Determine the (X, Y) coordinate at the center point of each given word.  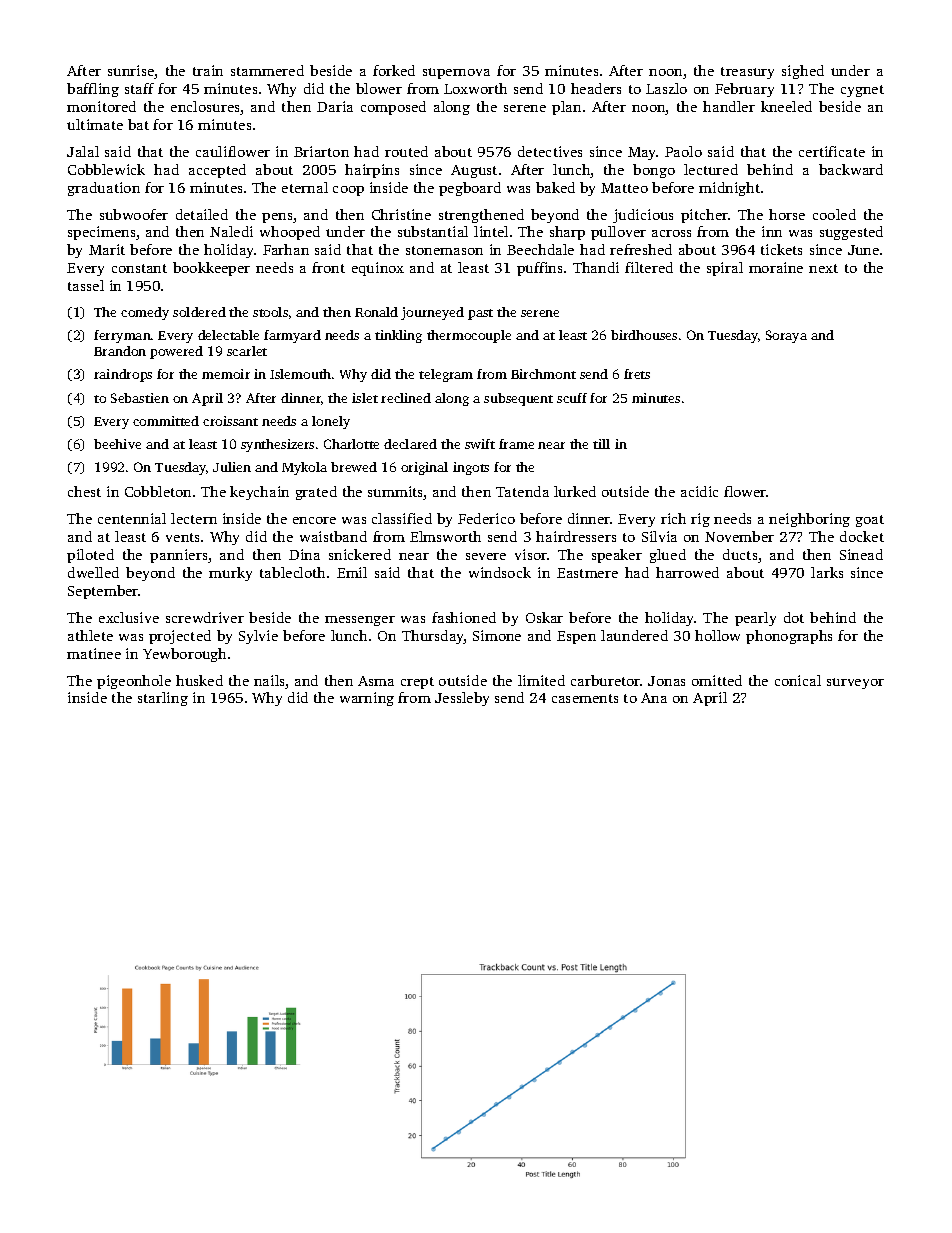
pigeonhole (134, 682)
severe (486, 556)
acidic (699, 491)
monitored (101, 106)
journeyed (432, 313)
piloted (90, 556)
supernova (456, 73)
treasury (747, 73)
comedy (145, 313)
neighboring (809, 520)
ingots (471, 468)
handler (729, 106)
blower (379, 88)
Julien (232, 467)
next (823, 268)
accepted (217, 171)
